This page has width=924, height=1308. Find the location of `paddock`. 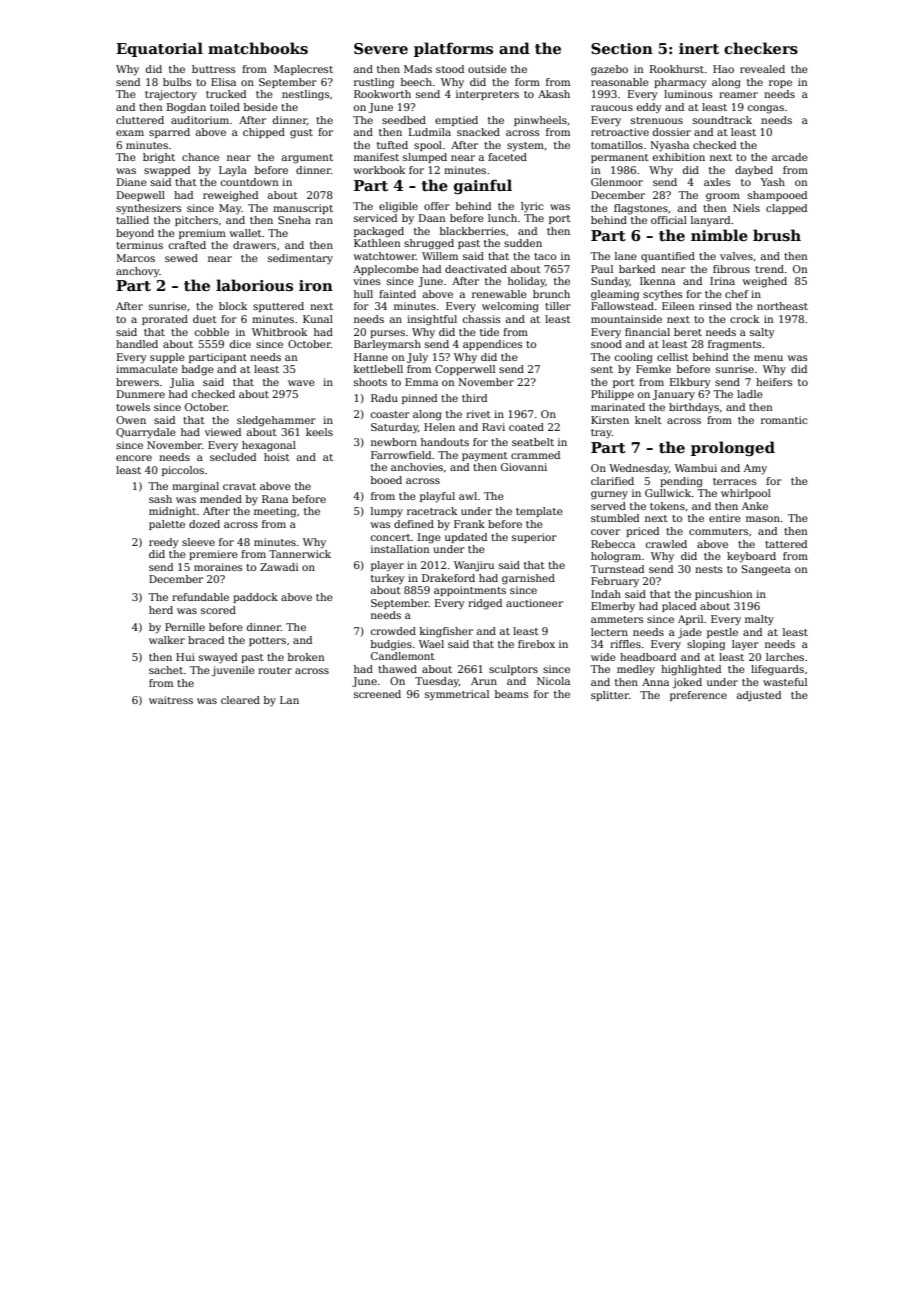

paddock is located at coordinates (255, 598).
